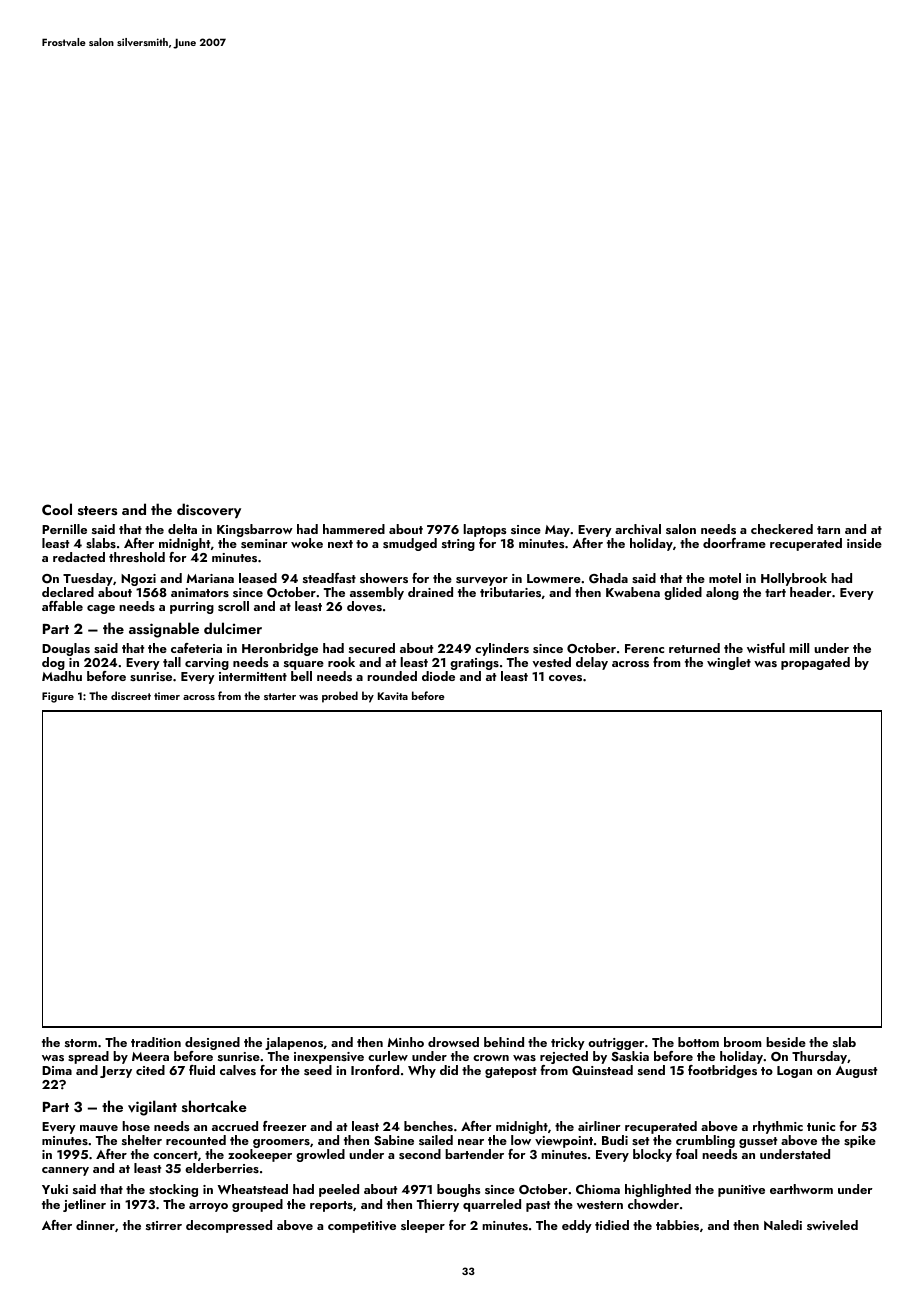 The image size is (924, 1308). Describe the element at coordinates (743, 1042) in the screenshot. I see `broom` at that location.
